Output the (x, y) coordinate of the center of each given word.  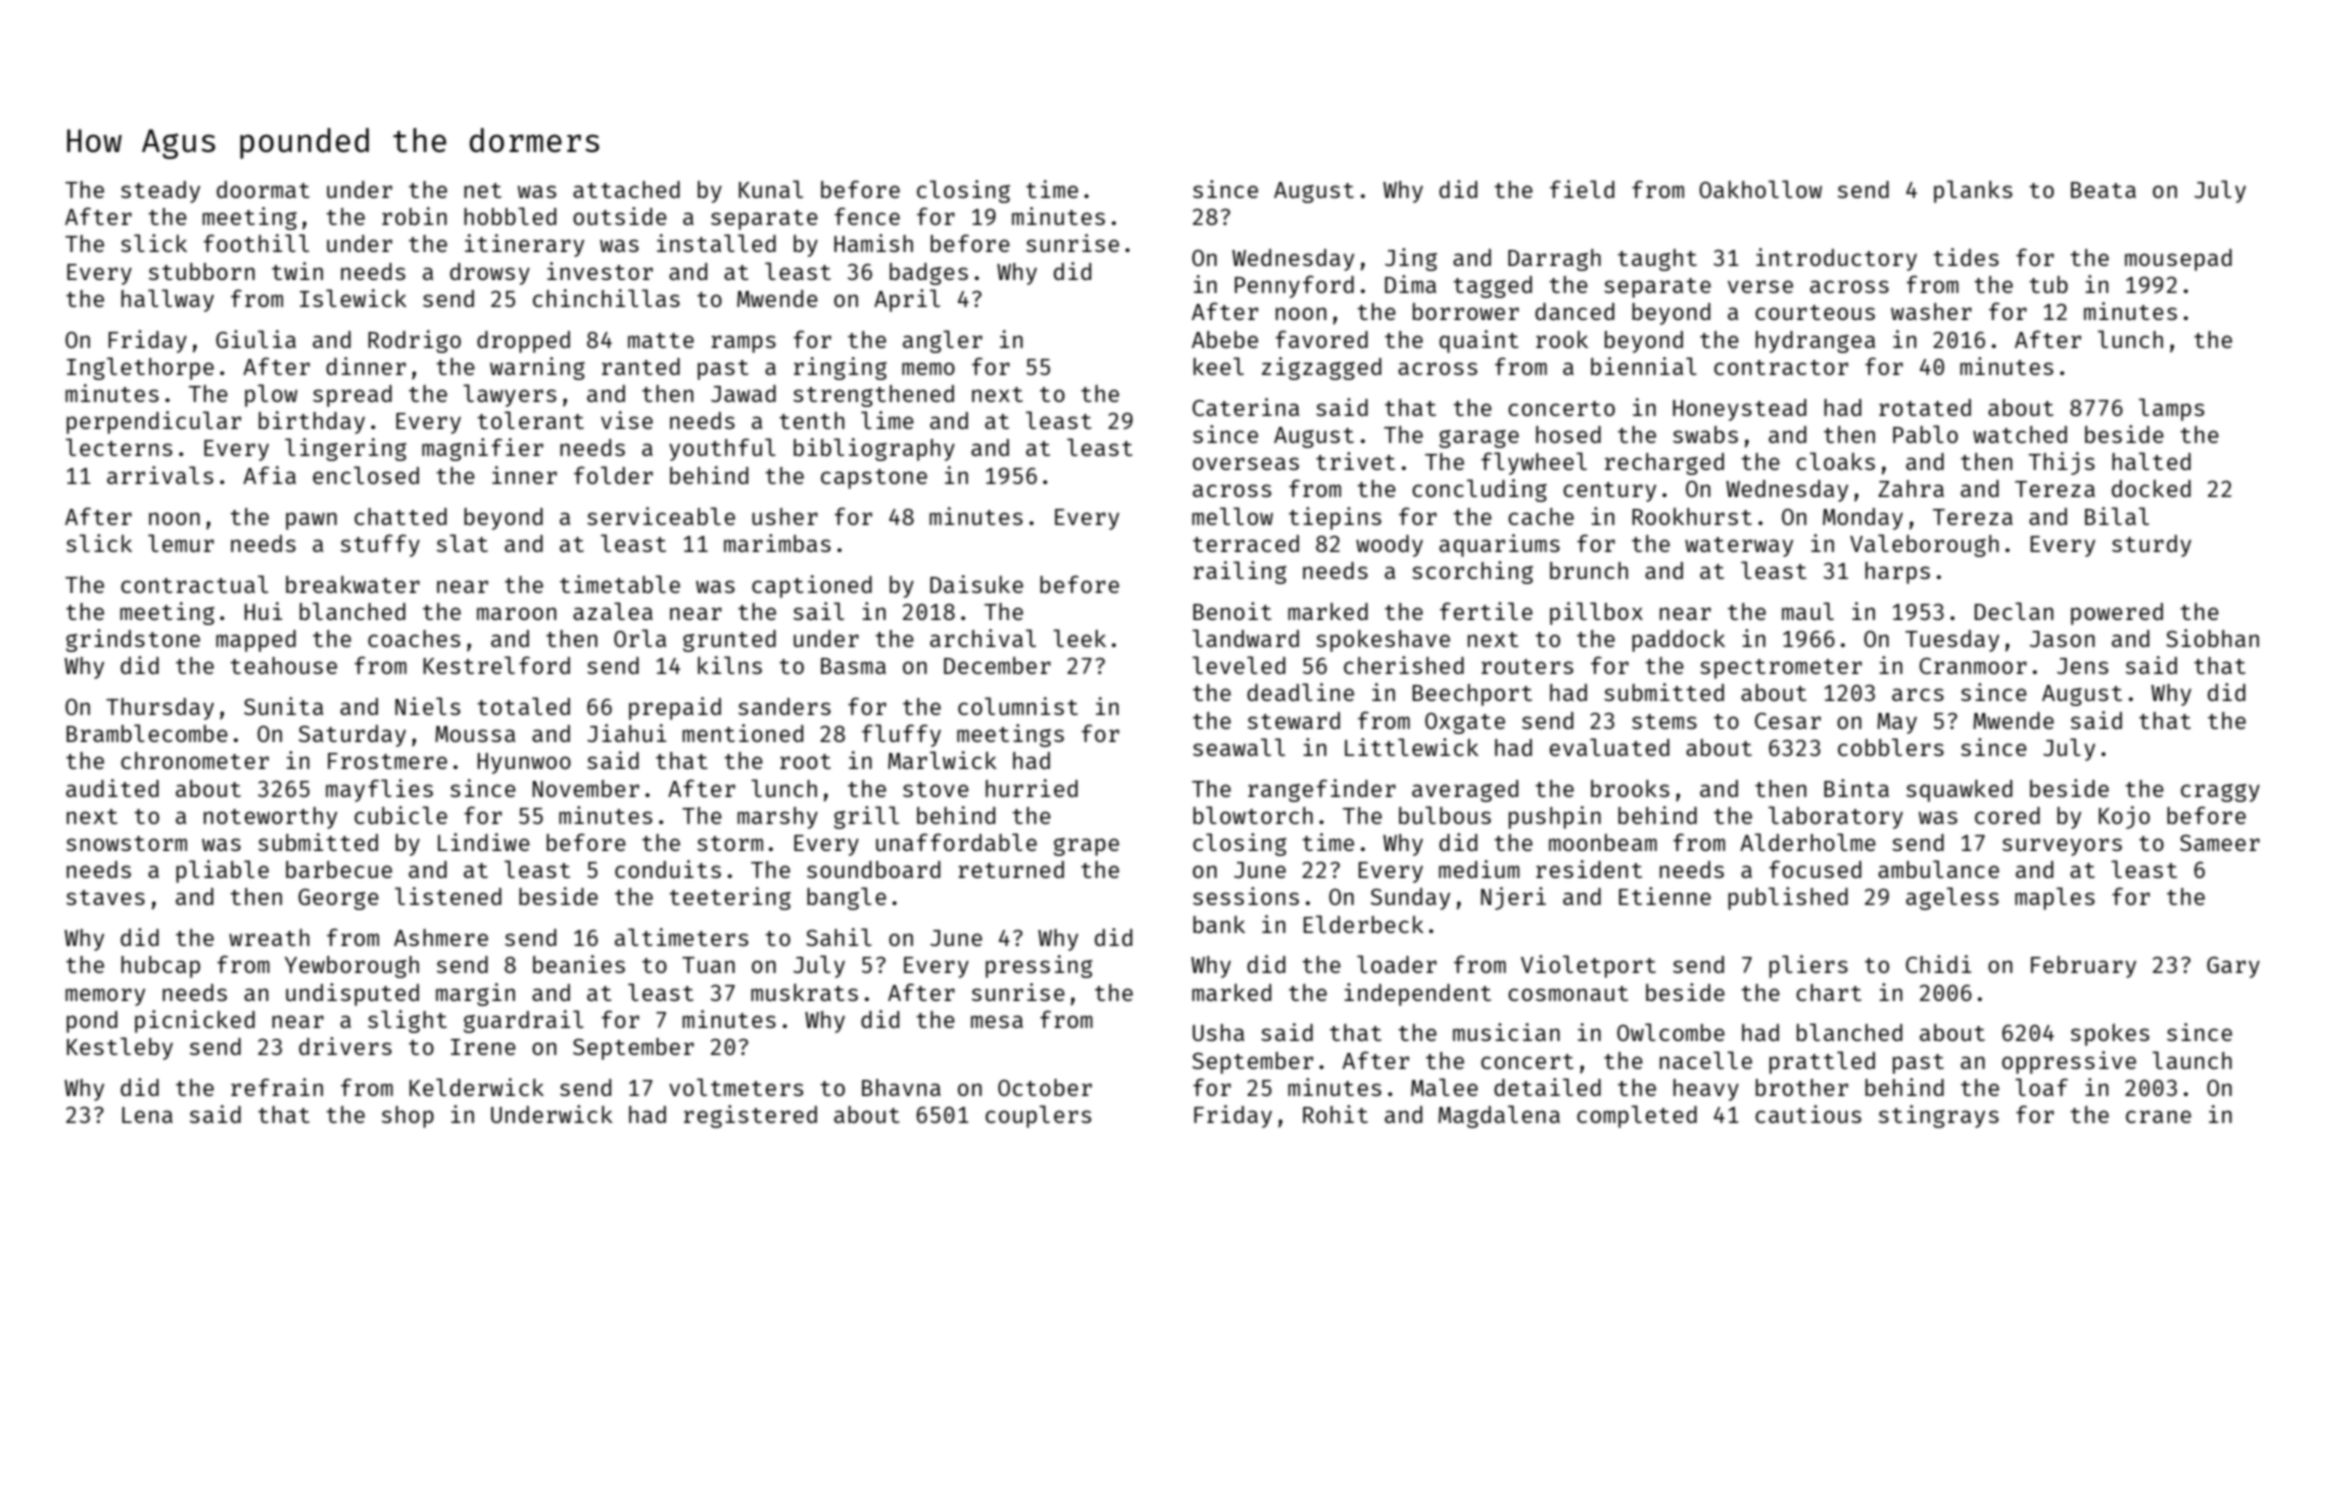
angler (942, 341)
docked (2151, 488)
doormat (263, 189)
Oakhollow (1760, 189)
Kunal (771, 189)
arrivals (160, 475)
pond (92, 1022)
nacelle (1706, 1060)
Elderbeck (1364, 924)
